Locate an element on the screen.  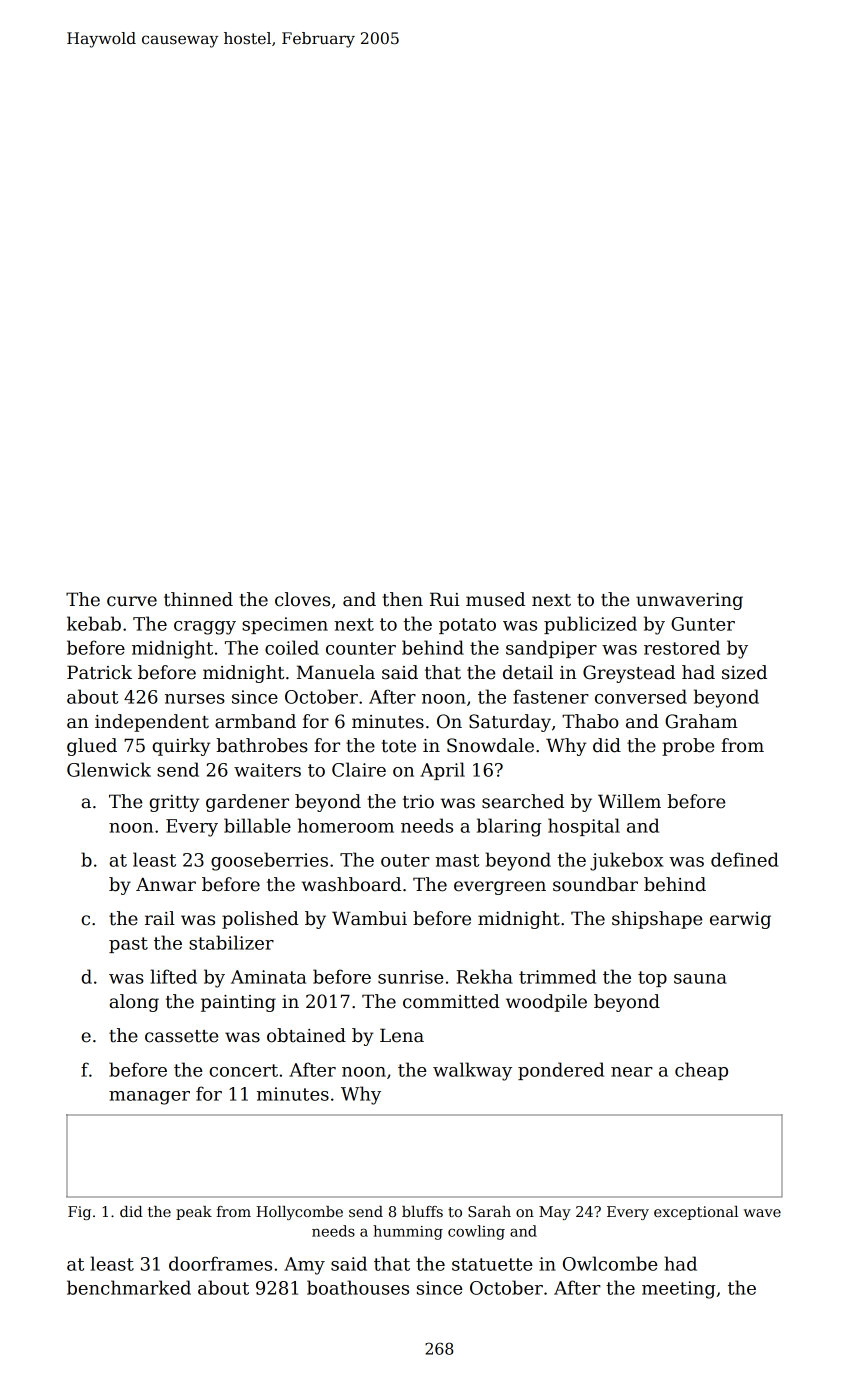
then is located at coordinates (402, 599).
